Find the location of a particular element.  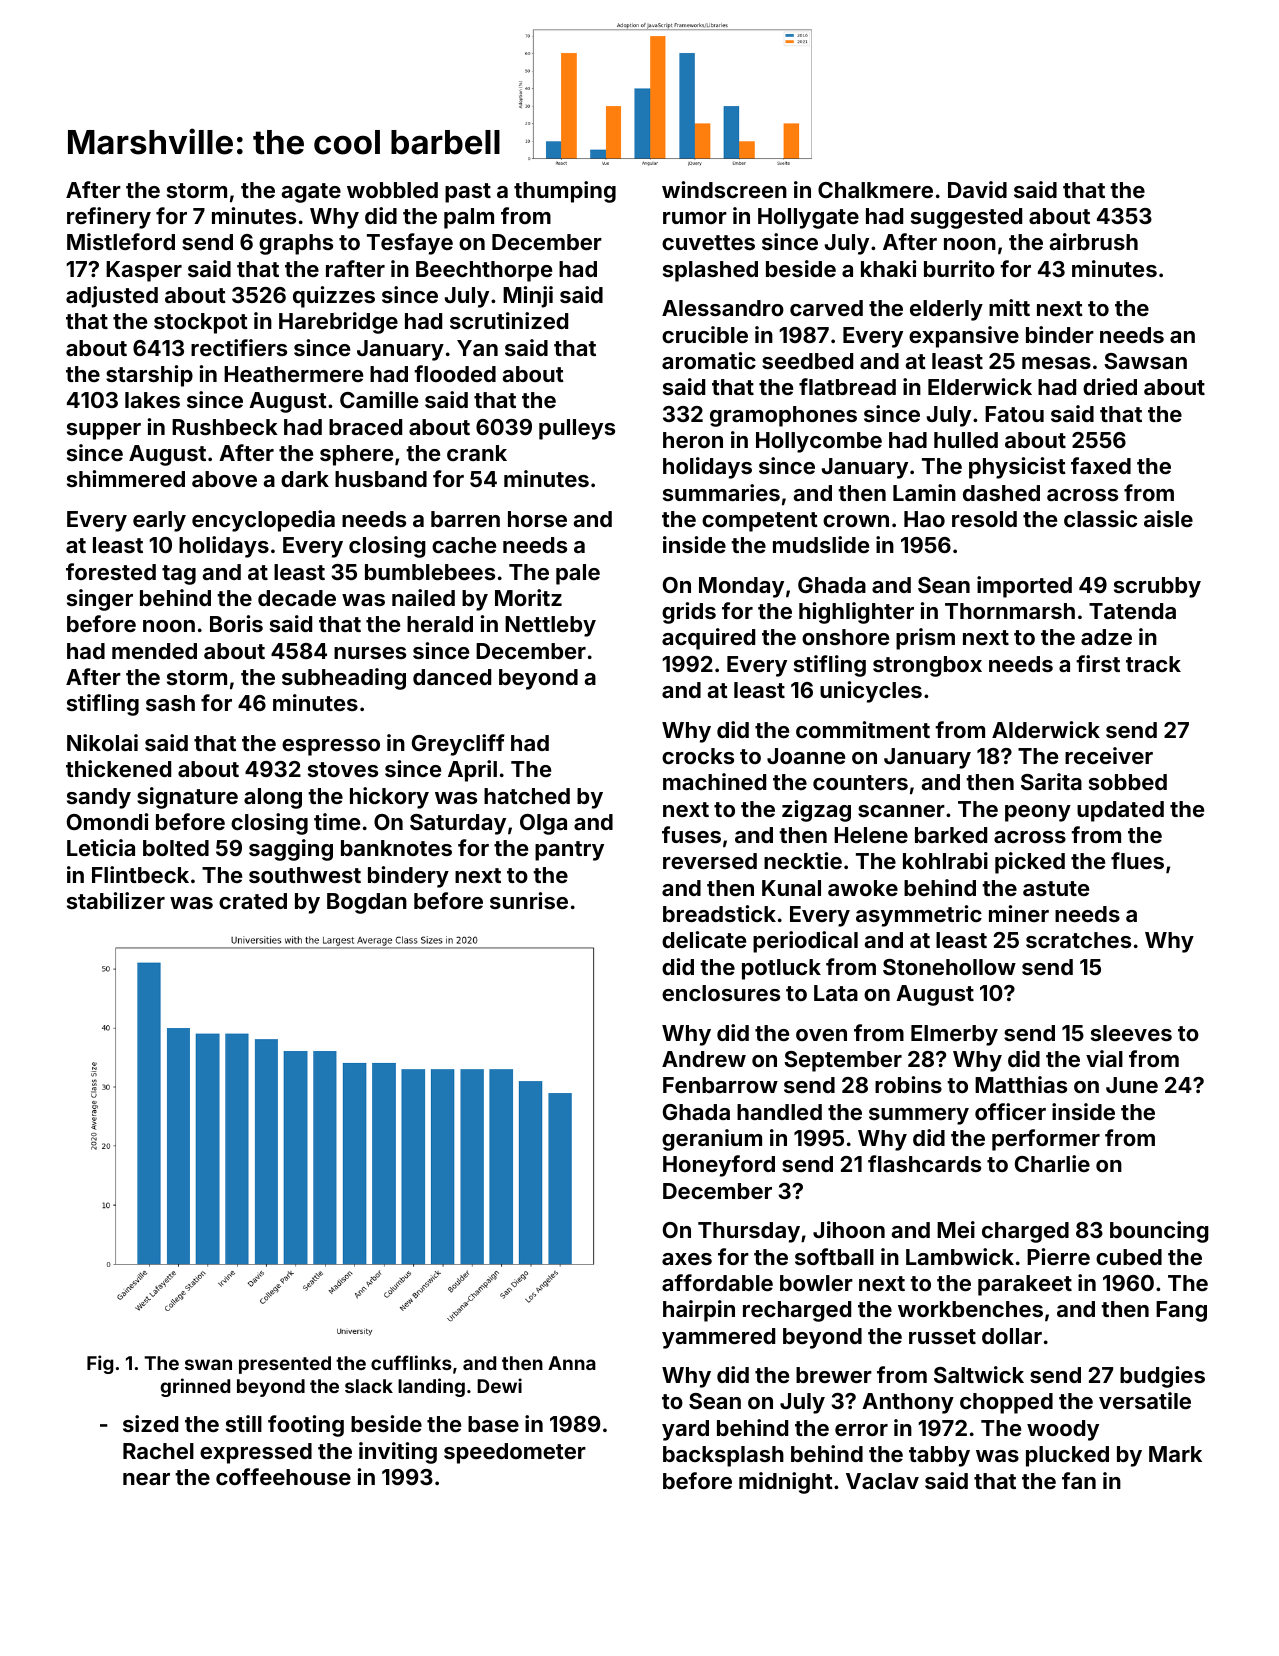

axes is located at coordinates (687, 1259).
